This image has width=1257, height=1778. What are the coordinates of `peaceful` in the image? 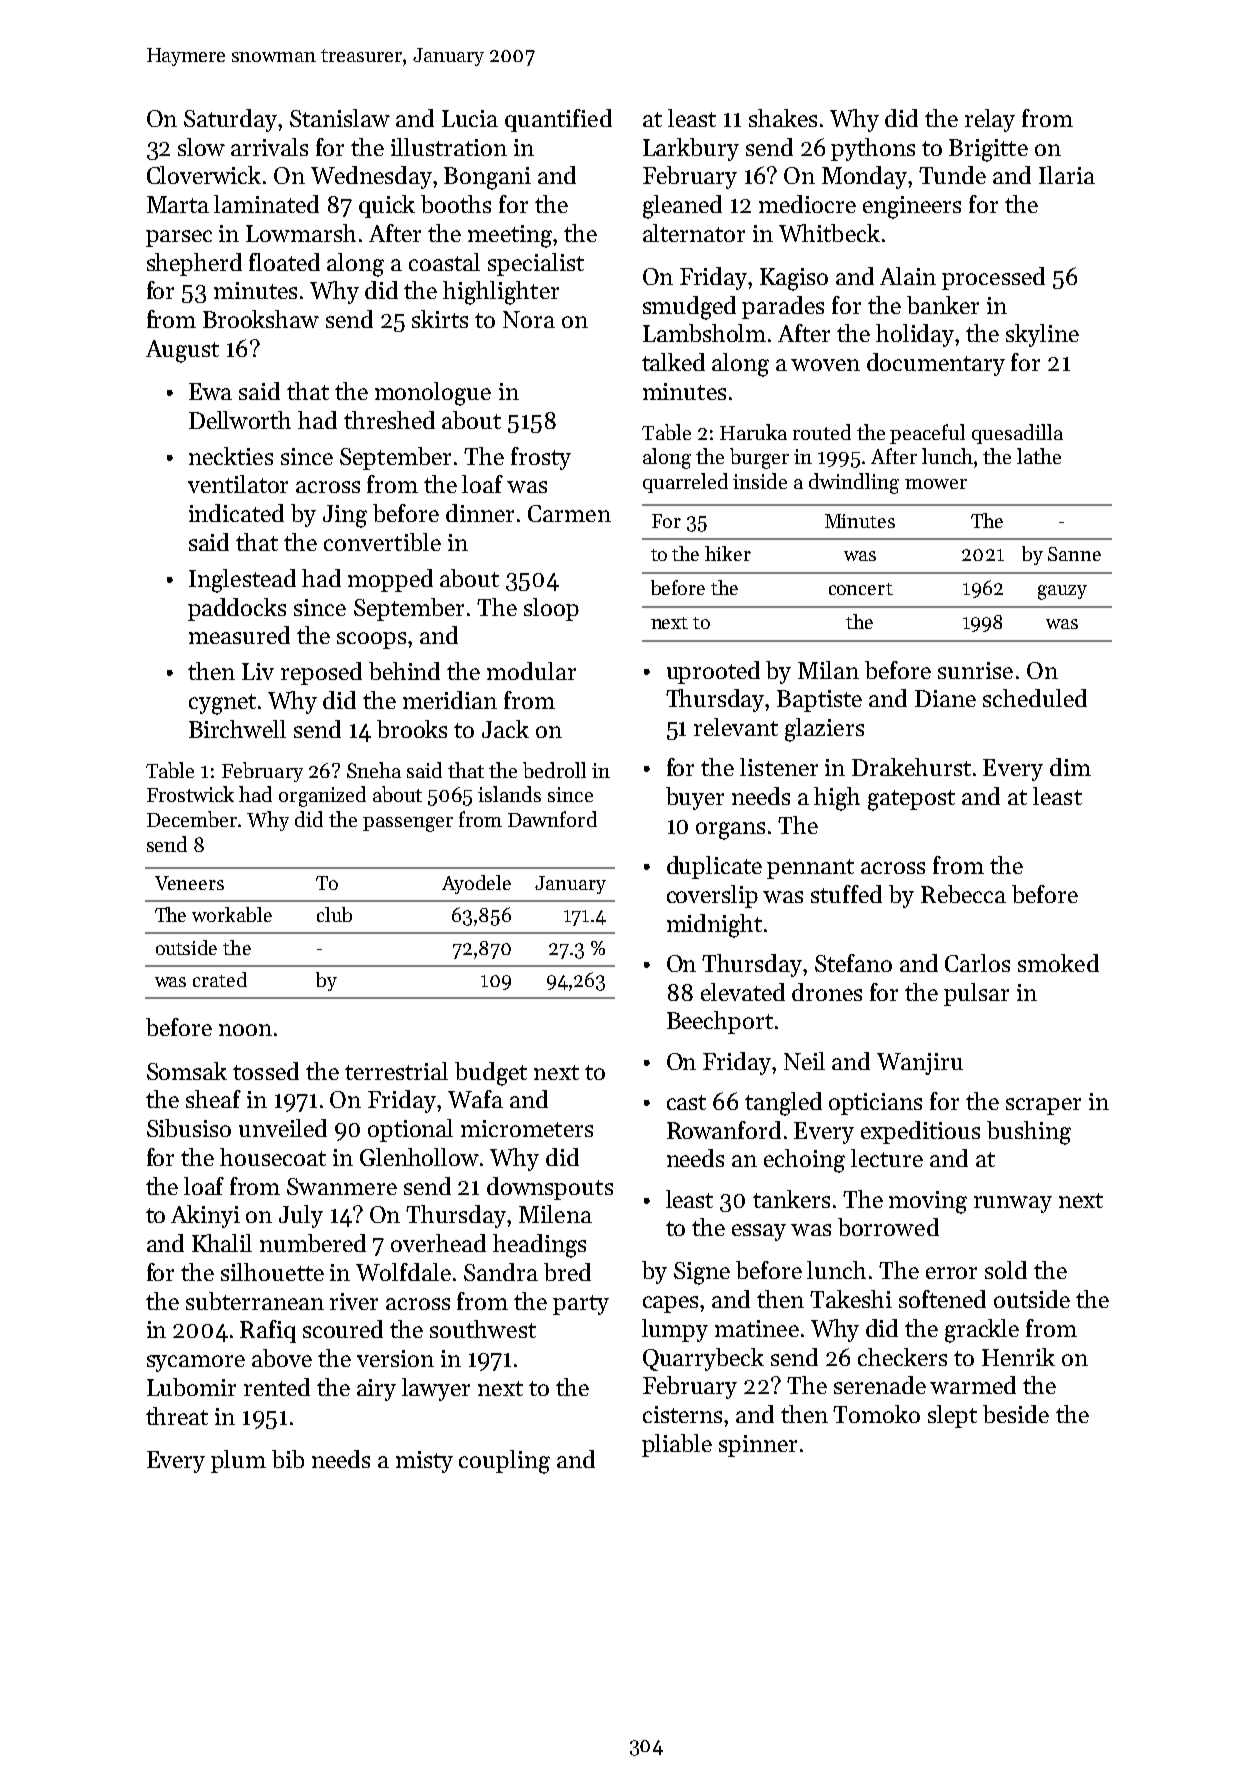 It's located at (927, 434).
